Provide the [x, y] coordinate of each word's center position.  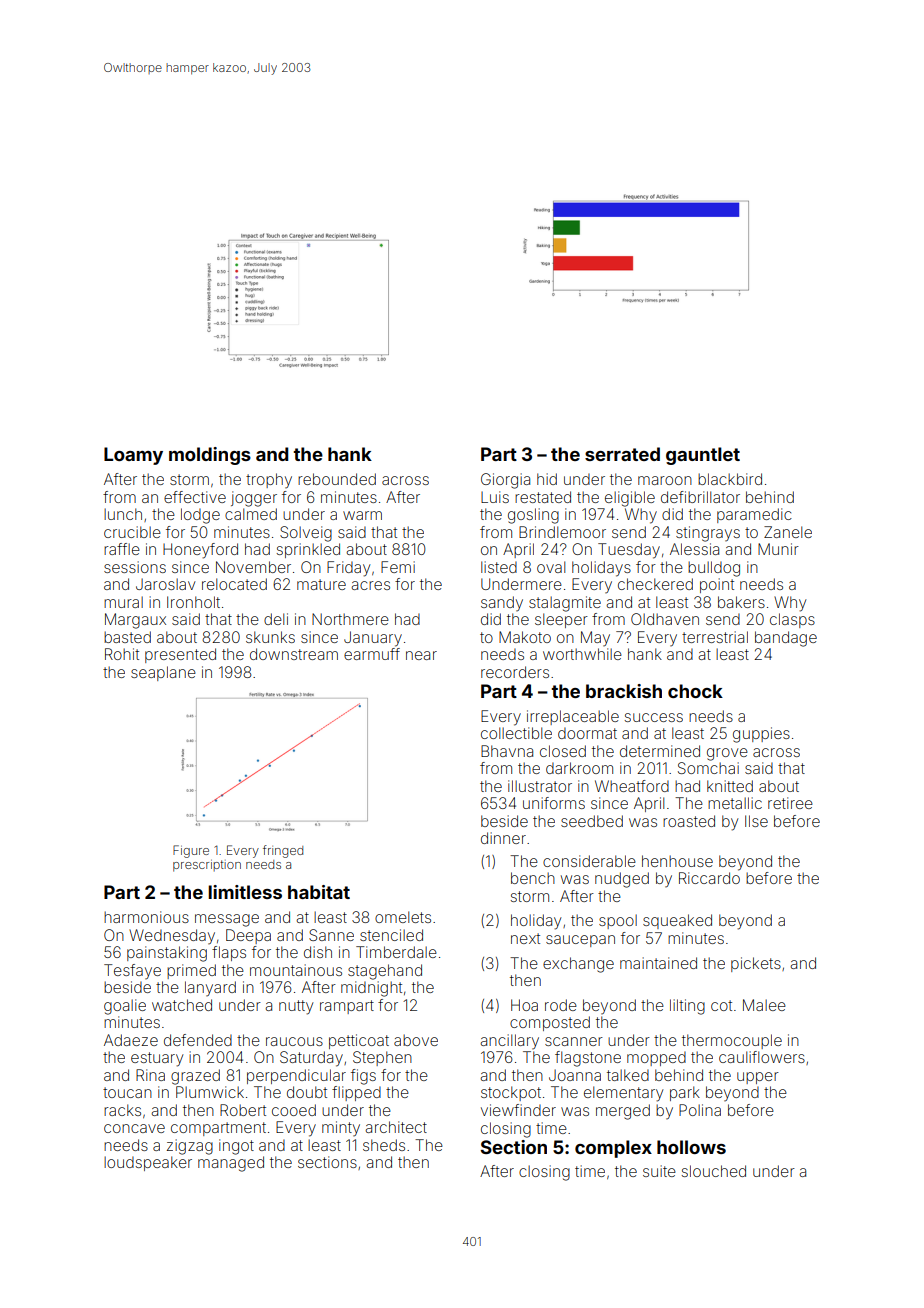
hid [547, 479]
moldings [210, 456]
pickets [756, 964]
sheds [384, 1145]
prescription [207, 866]
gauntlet [703, 456]
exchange [578, 965]
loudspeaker [148, 1163]
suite [659, 1171]
